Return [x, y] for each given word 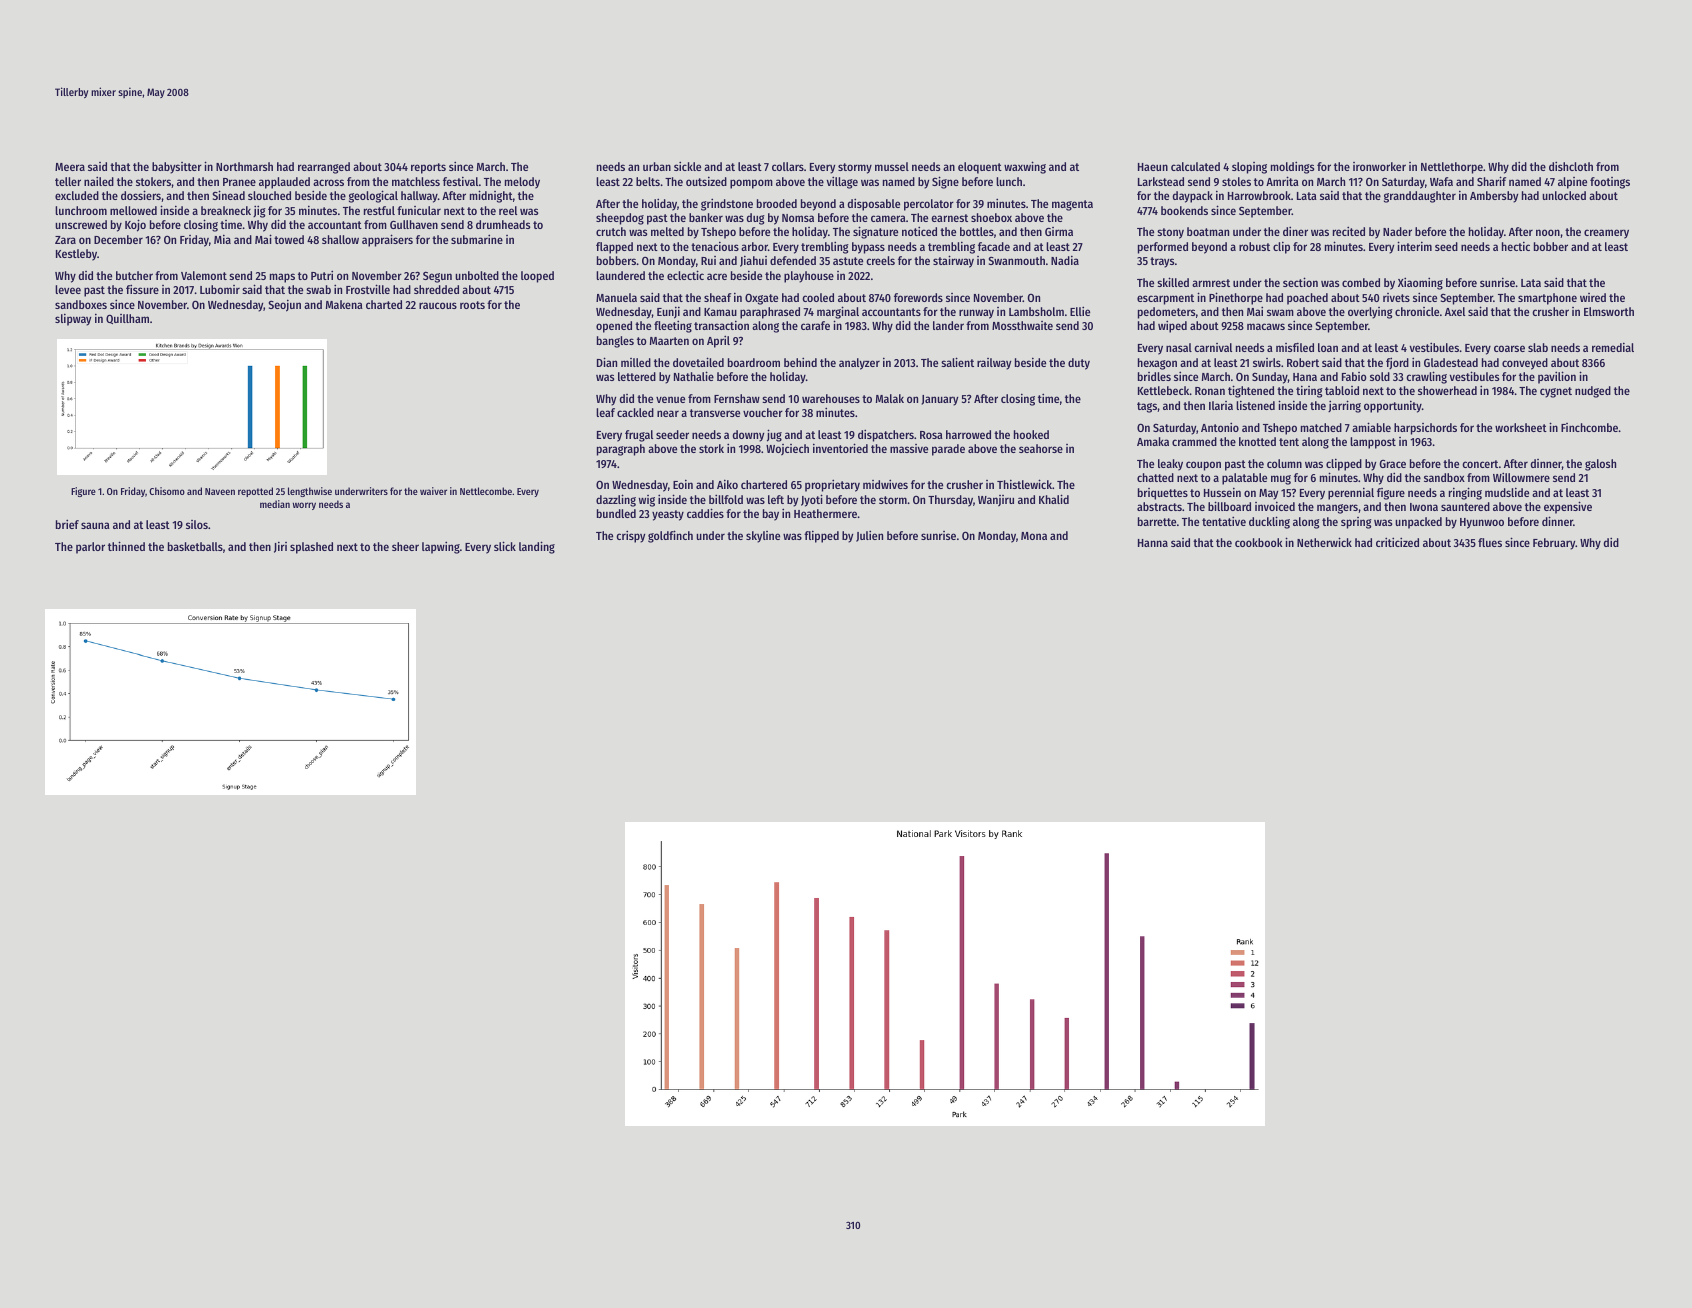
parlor [90, 548]
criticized [1397, 542]
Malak [890, 398]
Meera [70, 167]
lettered [637, 376]
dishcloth [1571, 166]
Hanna [1153, 543]
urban [657, 166]
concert [1480, 464]
